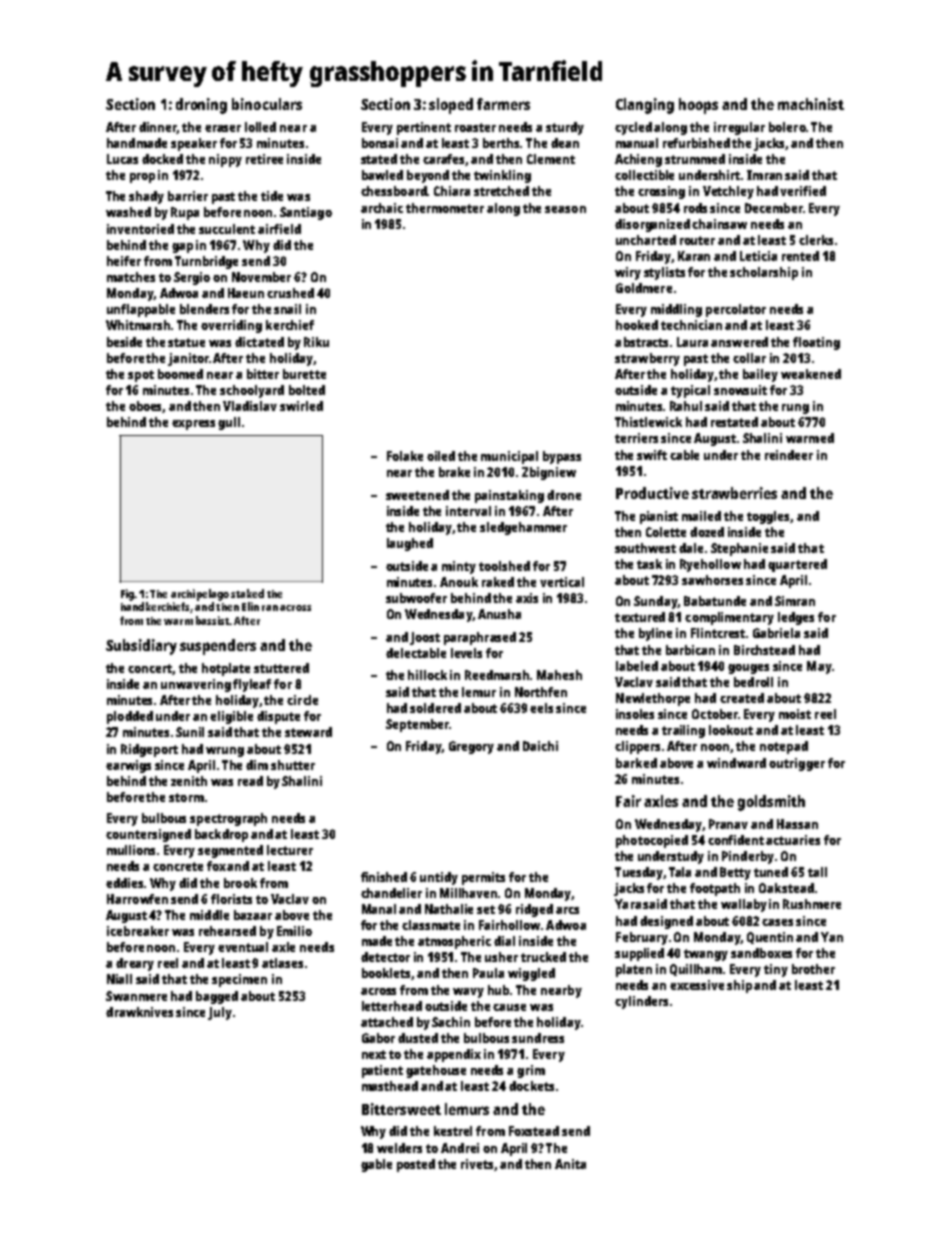  I want to click on Riku, so click(316, 342).
